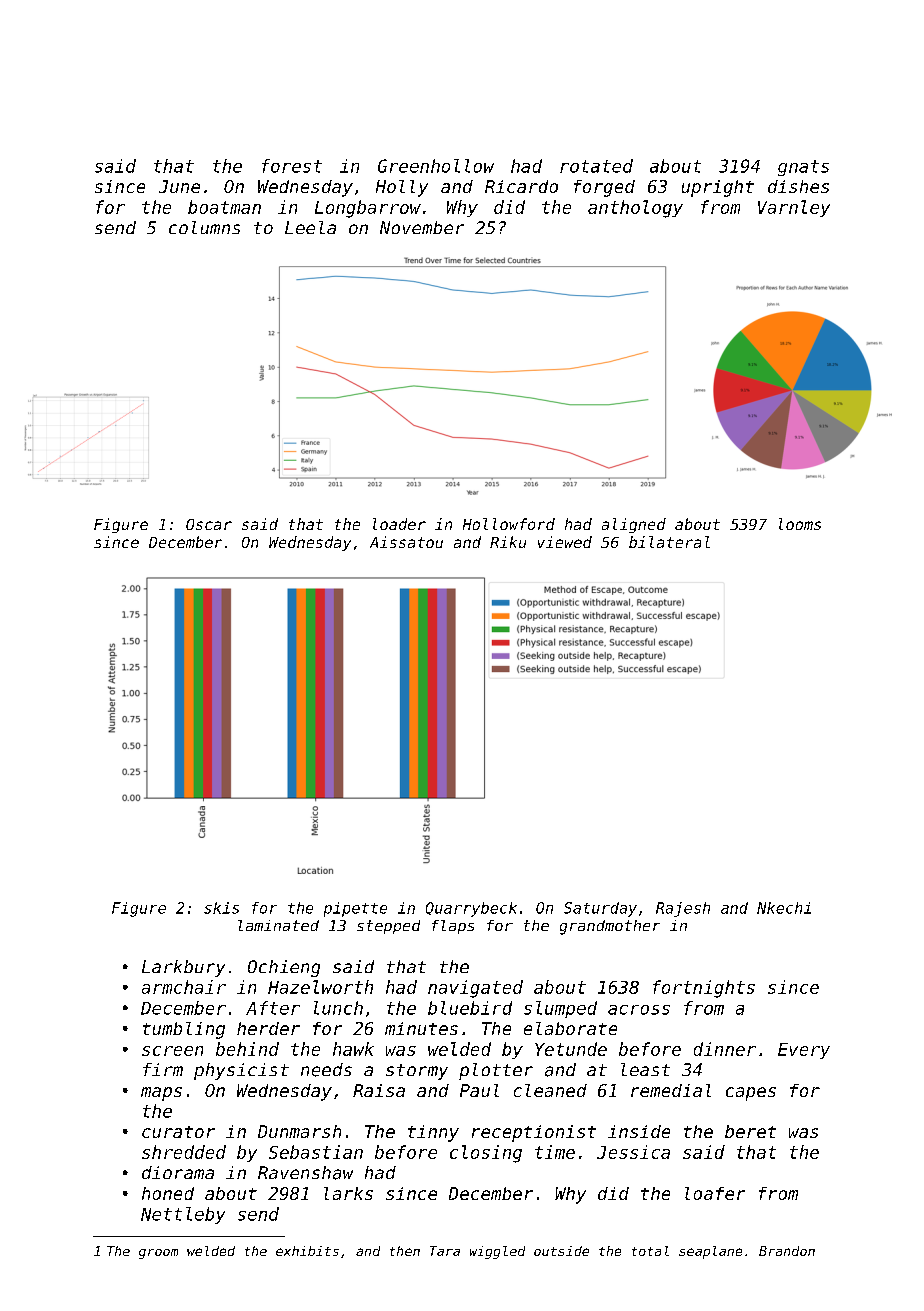 Image resolution: width=924 pixels, height=1311 pixels. Describe the element at coordinates (305, 1173) in the screenshot. I see `Ravenshaw` at that location.
